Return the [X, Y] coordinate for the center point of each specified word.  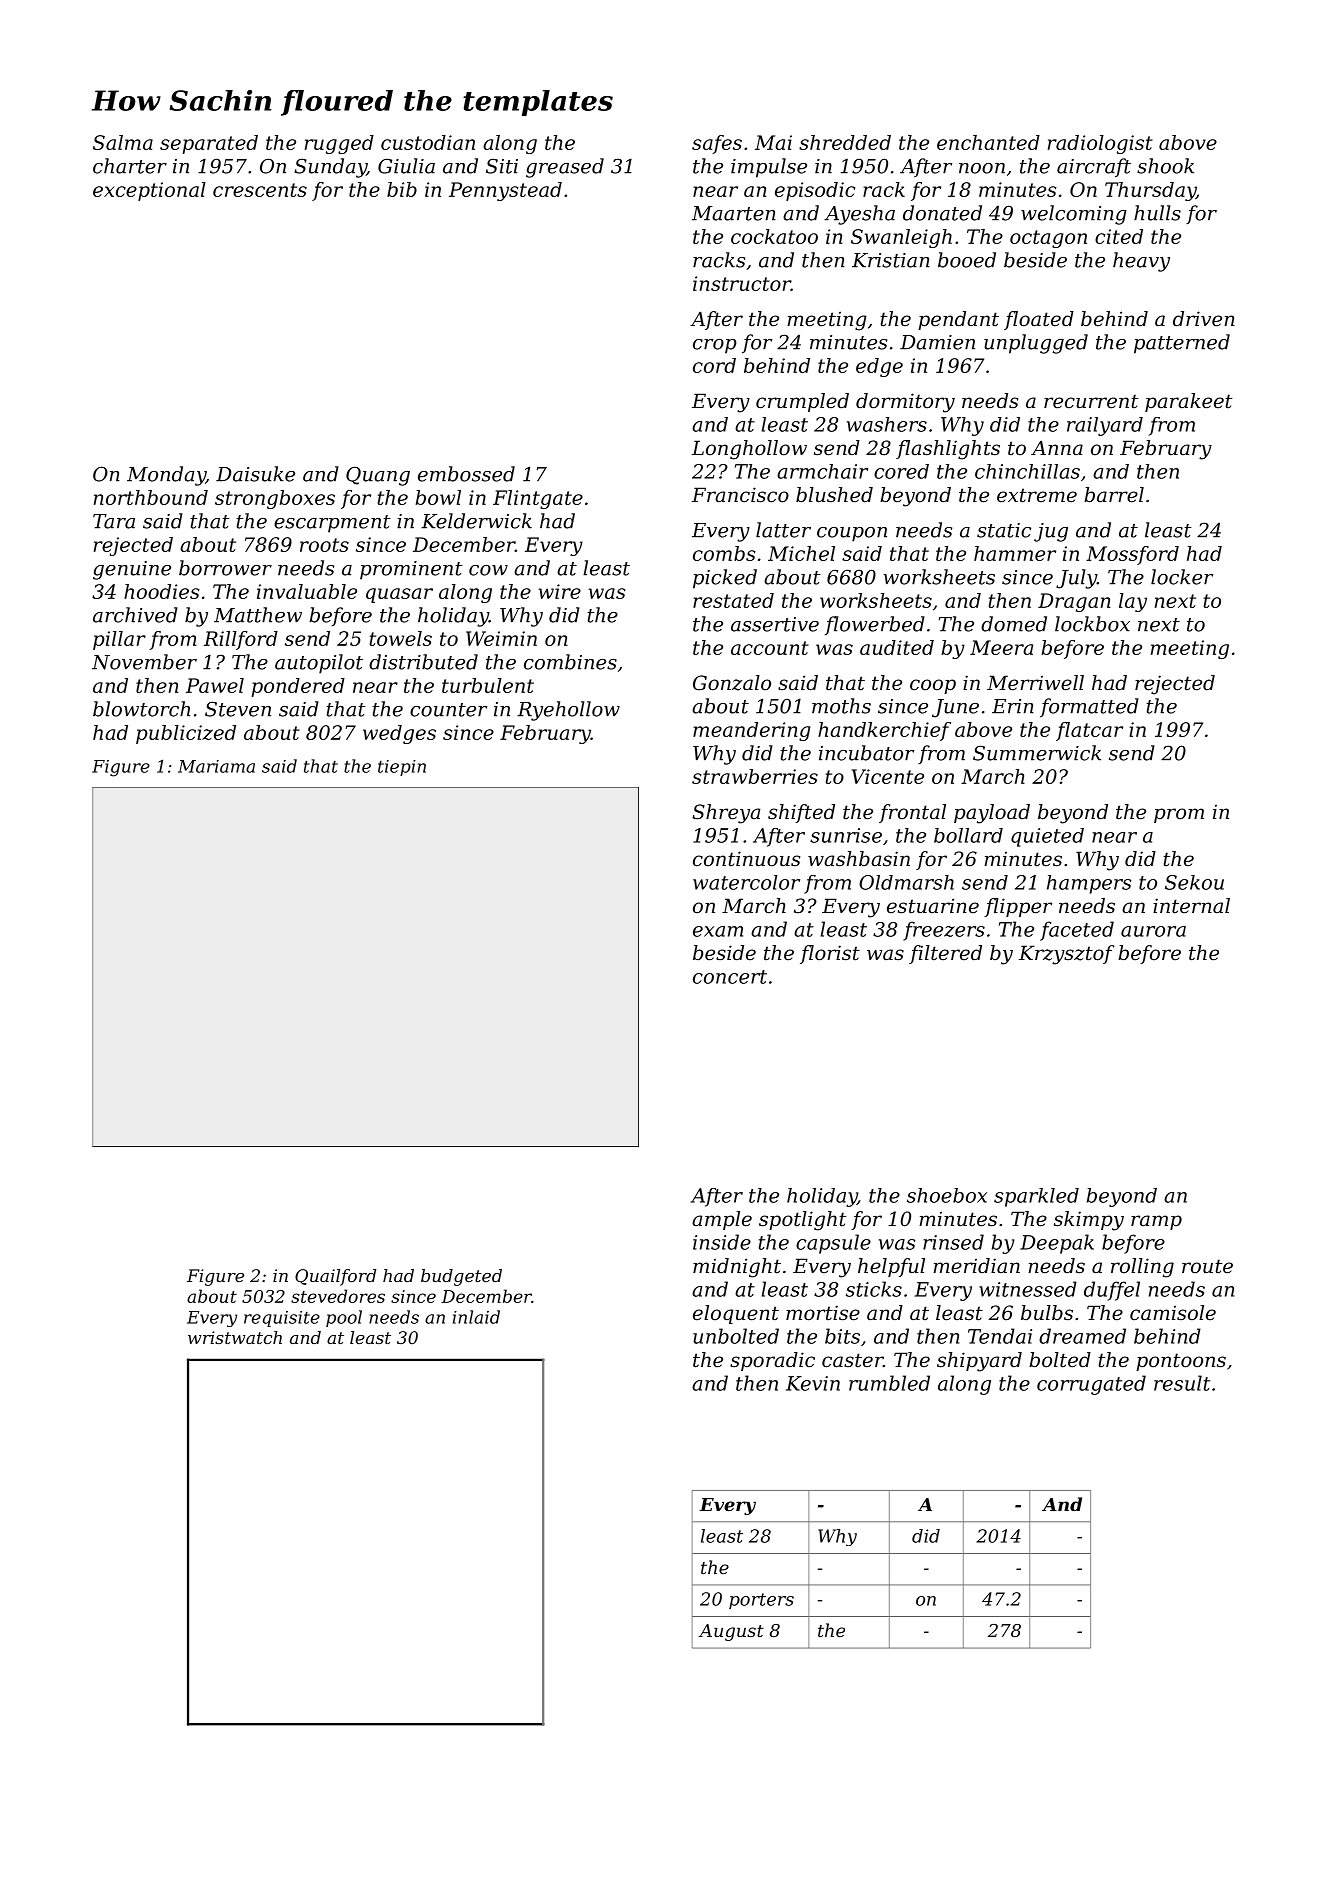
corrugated [1091, 1385]
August [731, 1632]
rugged [339, 144]
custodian [428, 142]
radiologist [1100, 144]
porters [761, 1601]
